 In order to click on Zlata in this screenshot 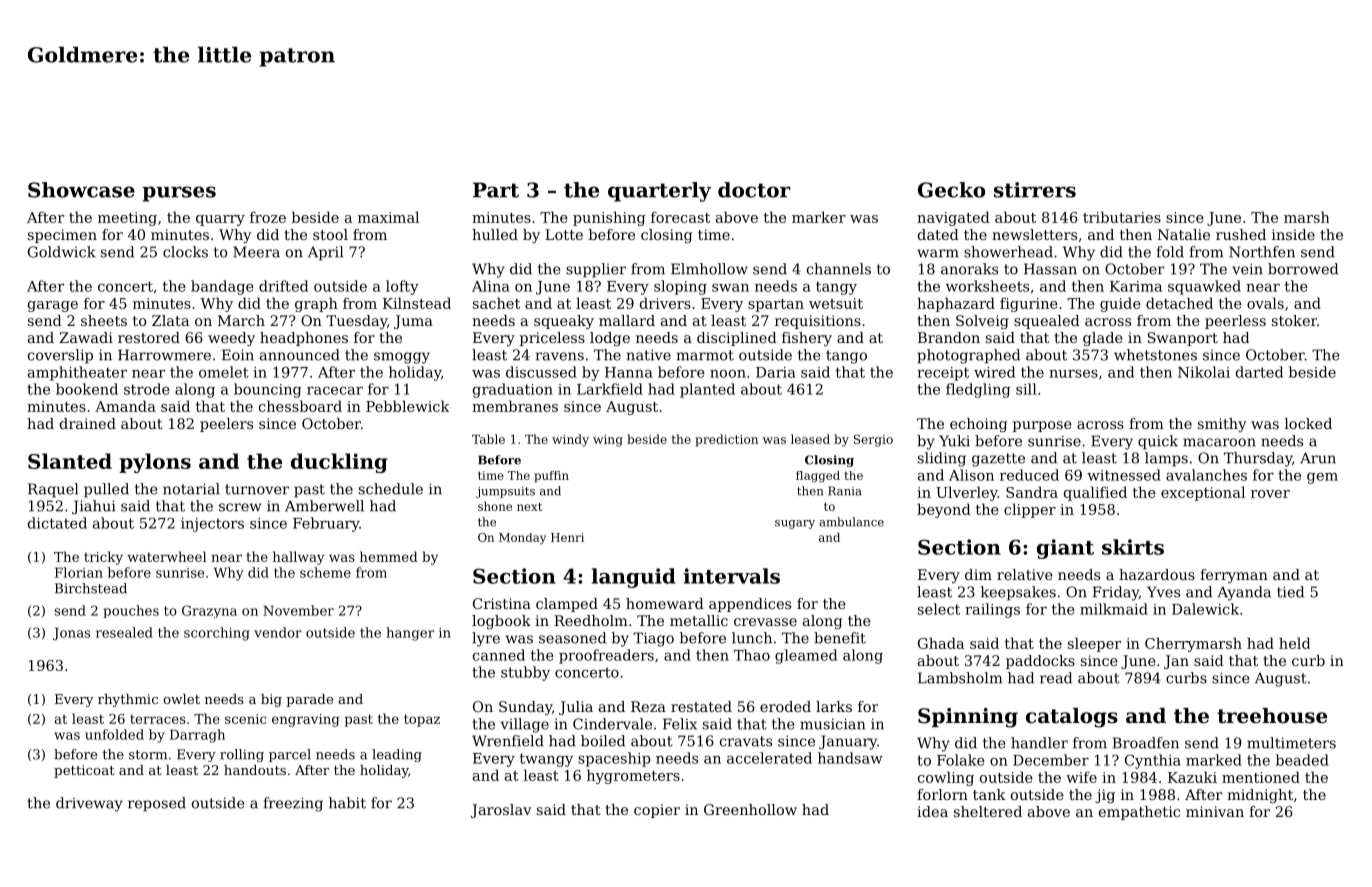, I will do `click(170, 320)`.
